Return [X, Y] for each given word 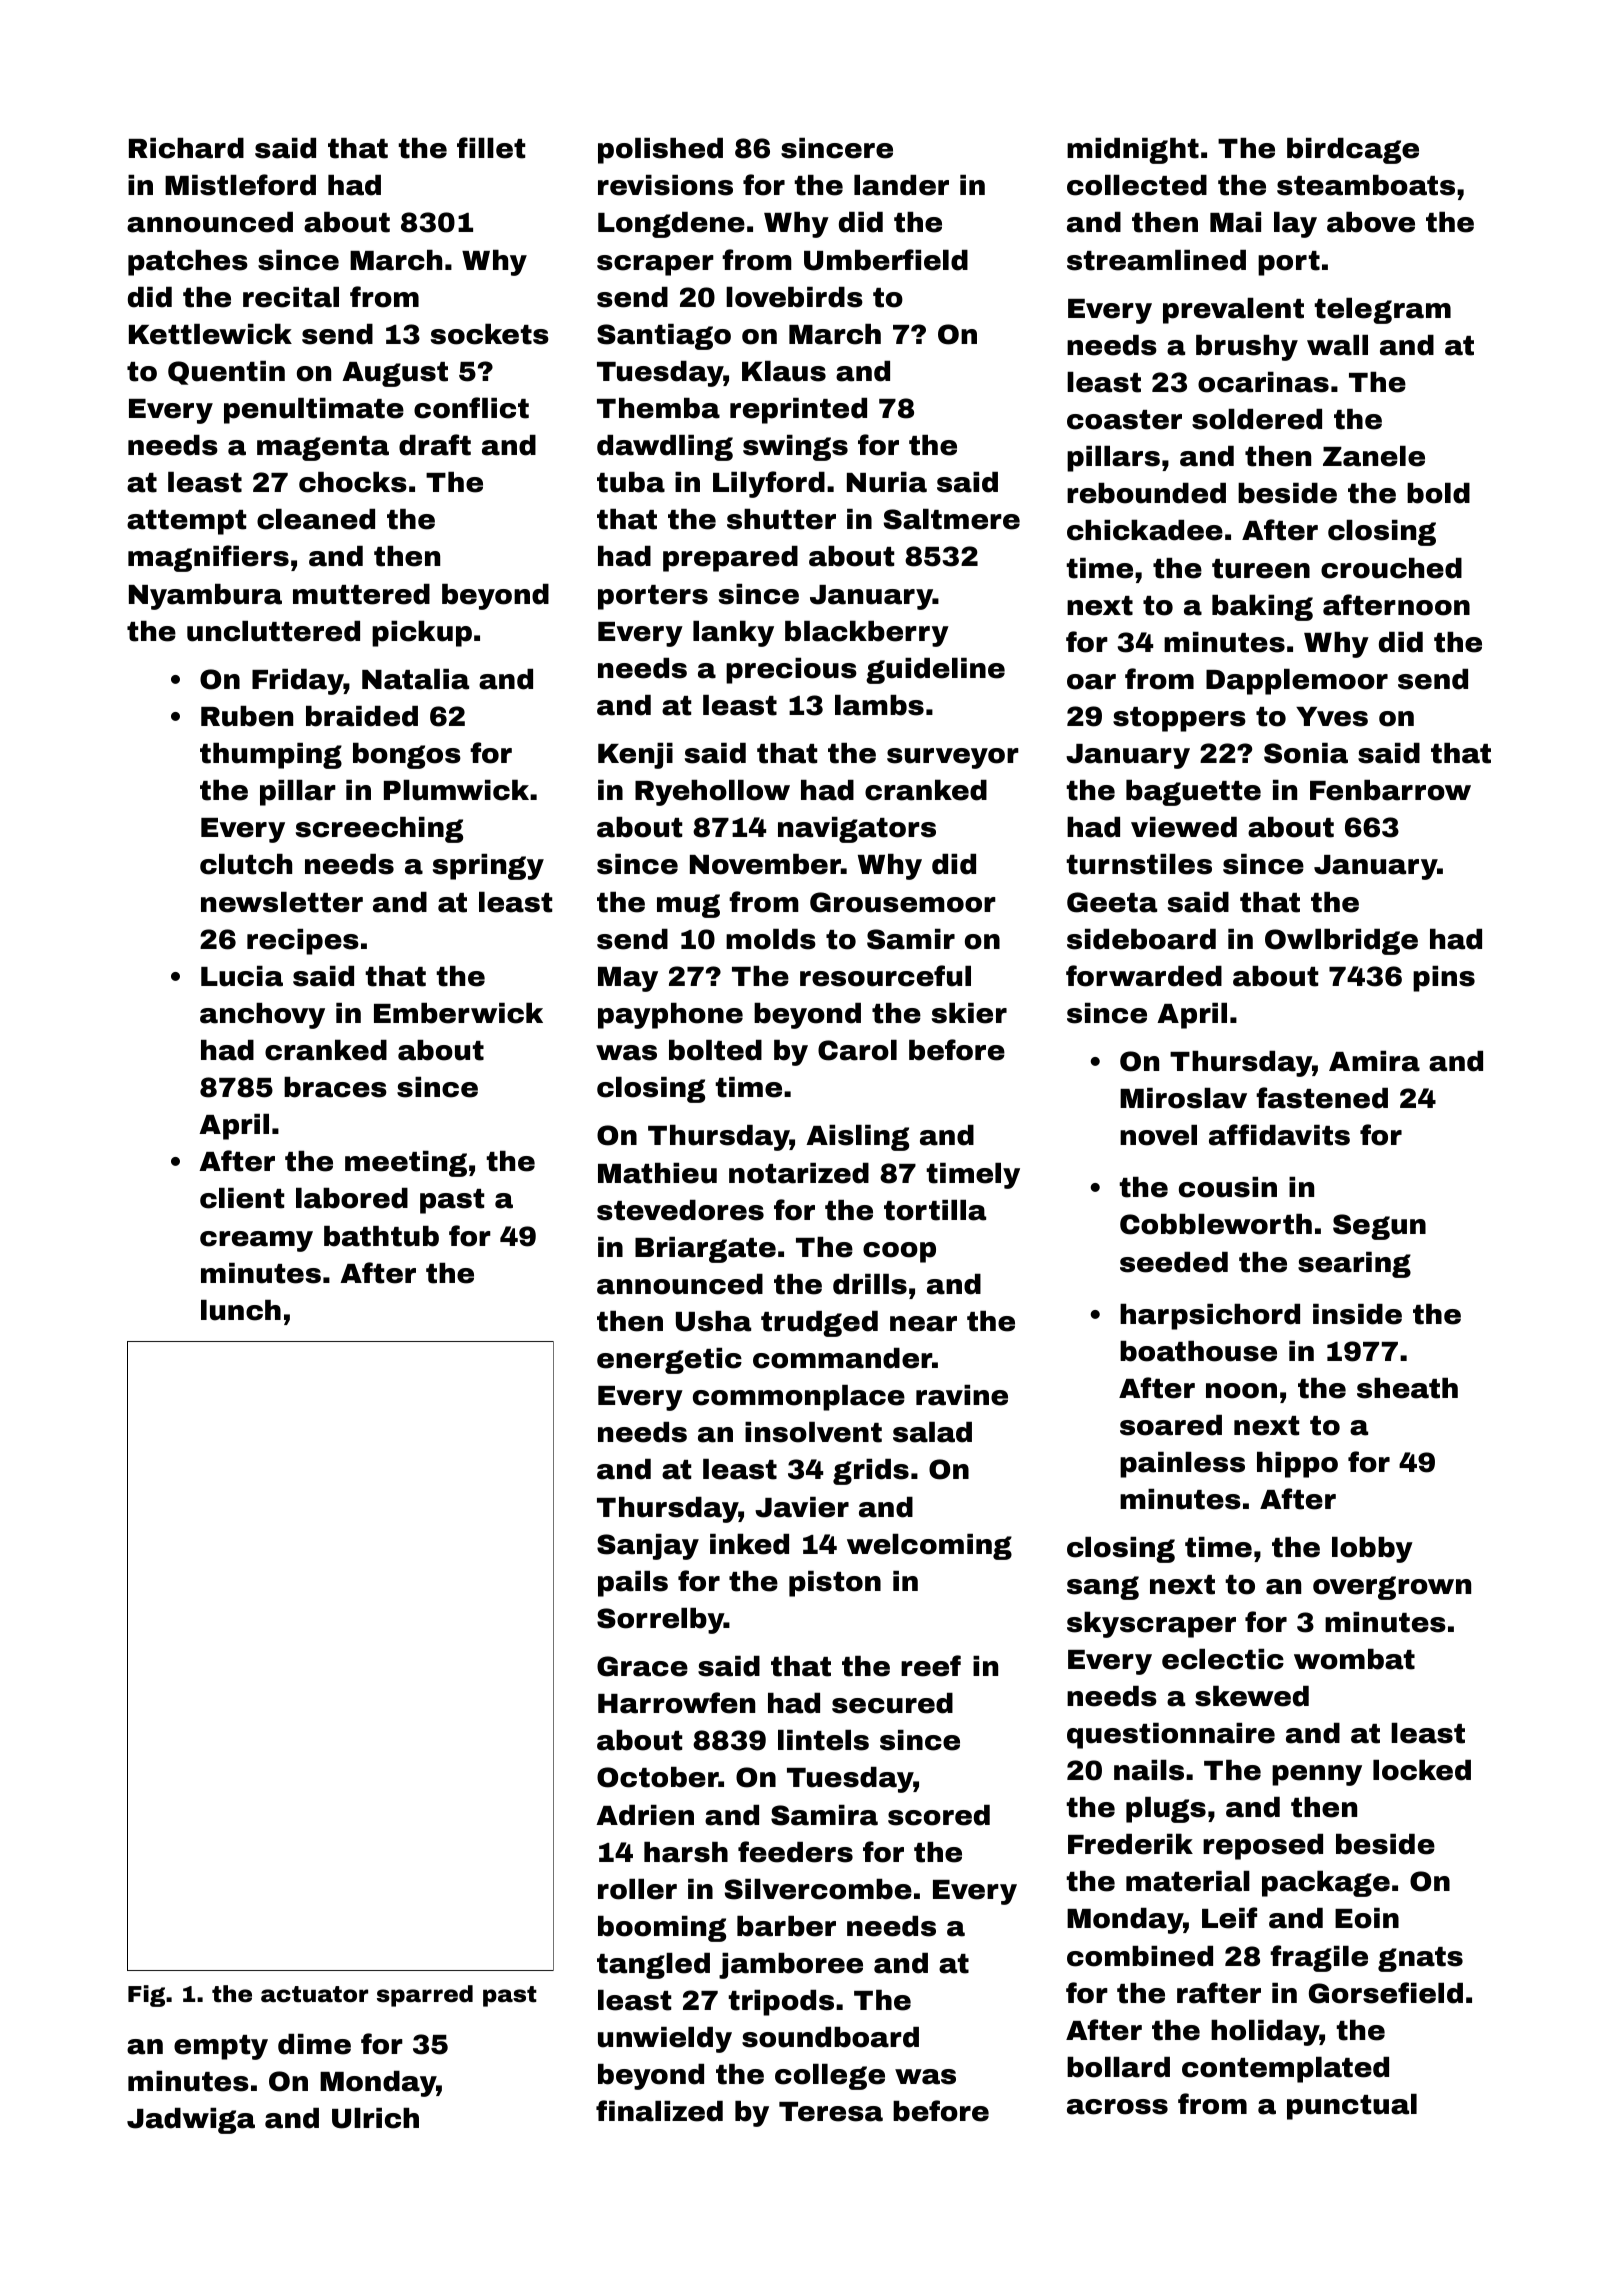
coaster [1124, 420]
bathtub [381, 1236]
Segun [1379, 1227]
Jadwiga [191, 2121]
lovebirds [794, 297]
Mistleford [240, 185]
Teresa [831, 2112]
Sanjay [648, 1547]
